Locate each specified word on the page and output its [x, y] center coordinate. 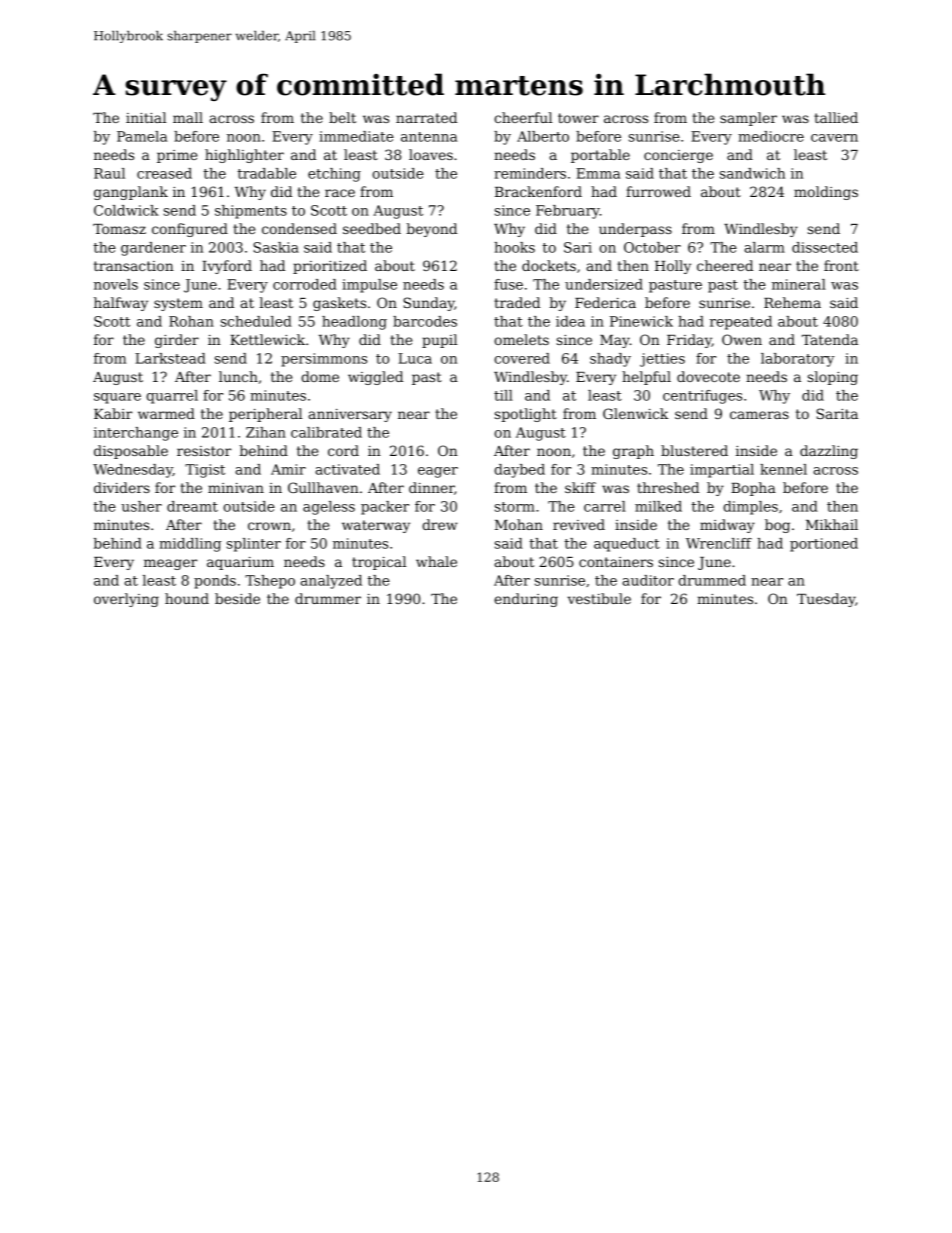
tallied [836, 117]
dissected [825, 247]
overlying [126, 600]
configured [190, 230]
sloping [833, 378]
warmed [166, 413]
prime [177, 156]
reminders [530, 173]
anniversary [350, 415]
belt [342, 117]
